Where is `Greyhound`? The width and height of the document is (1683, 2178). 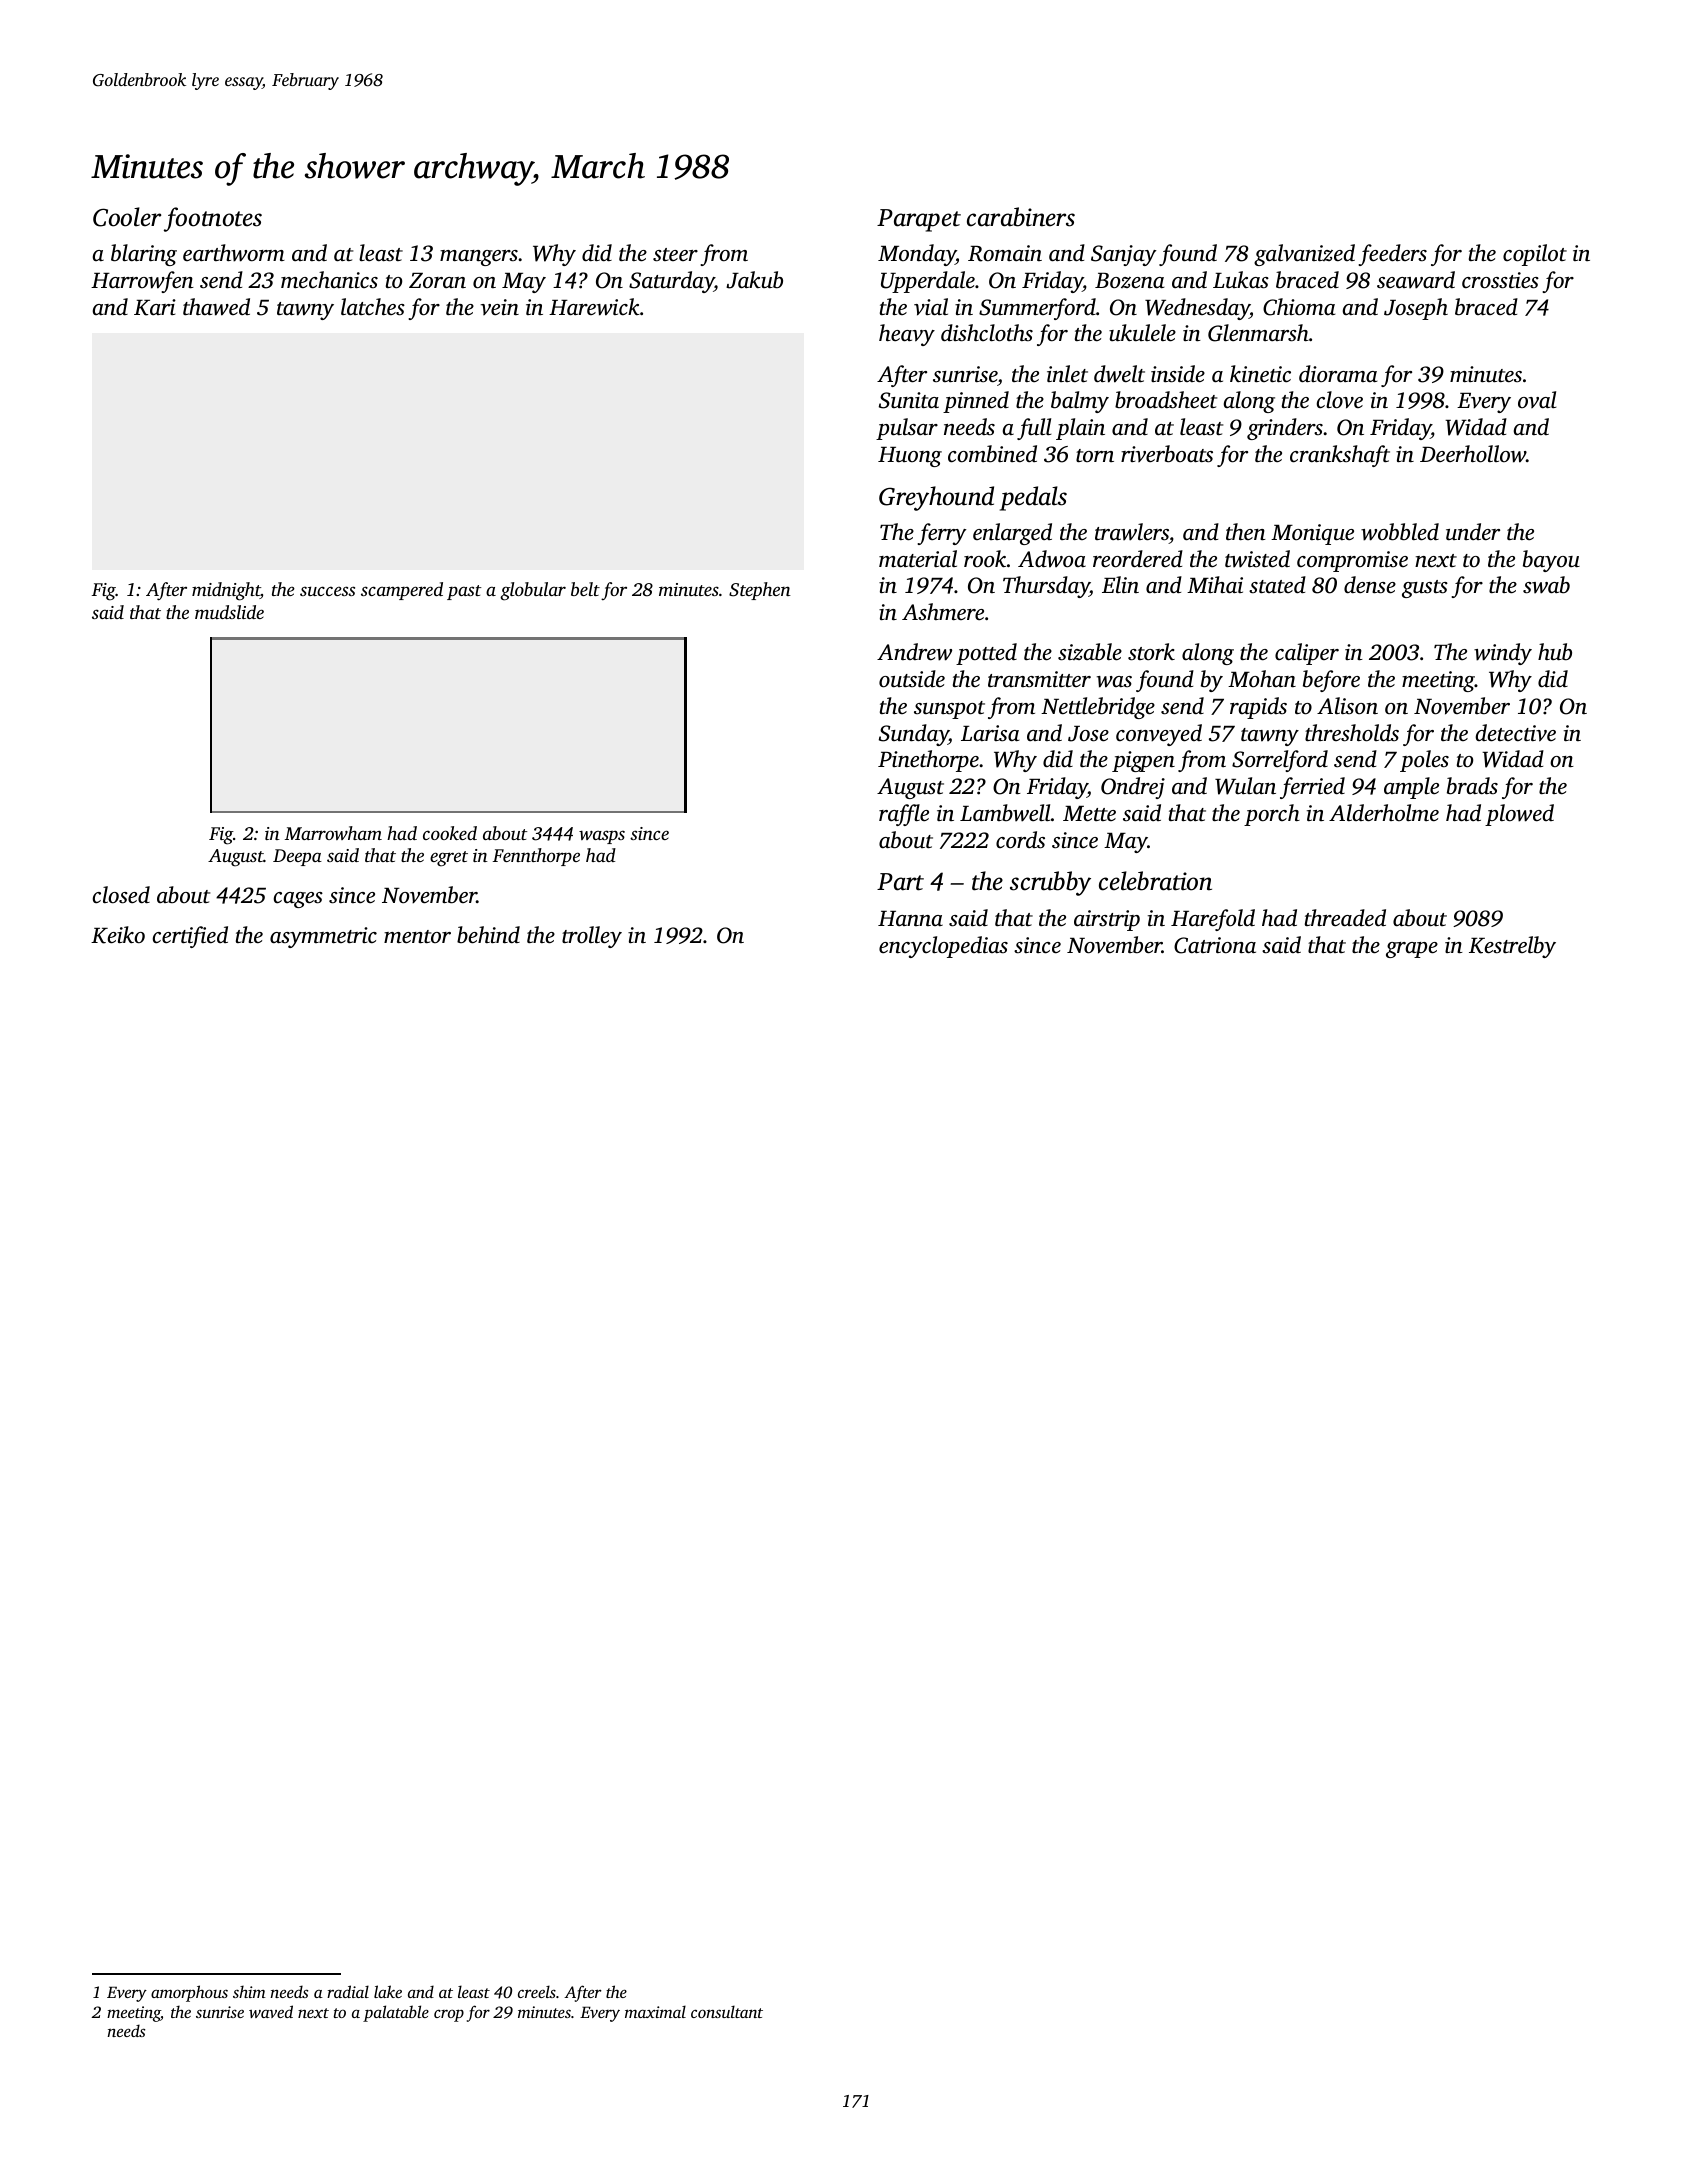 Greyhound is located at coordinates (936, 498).
